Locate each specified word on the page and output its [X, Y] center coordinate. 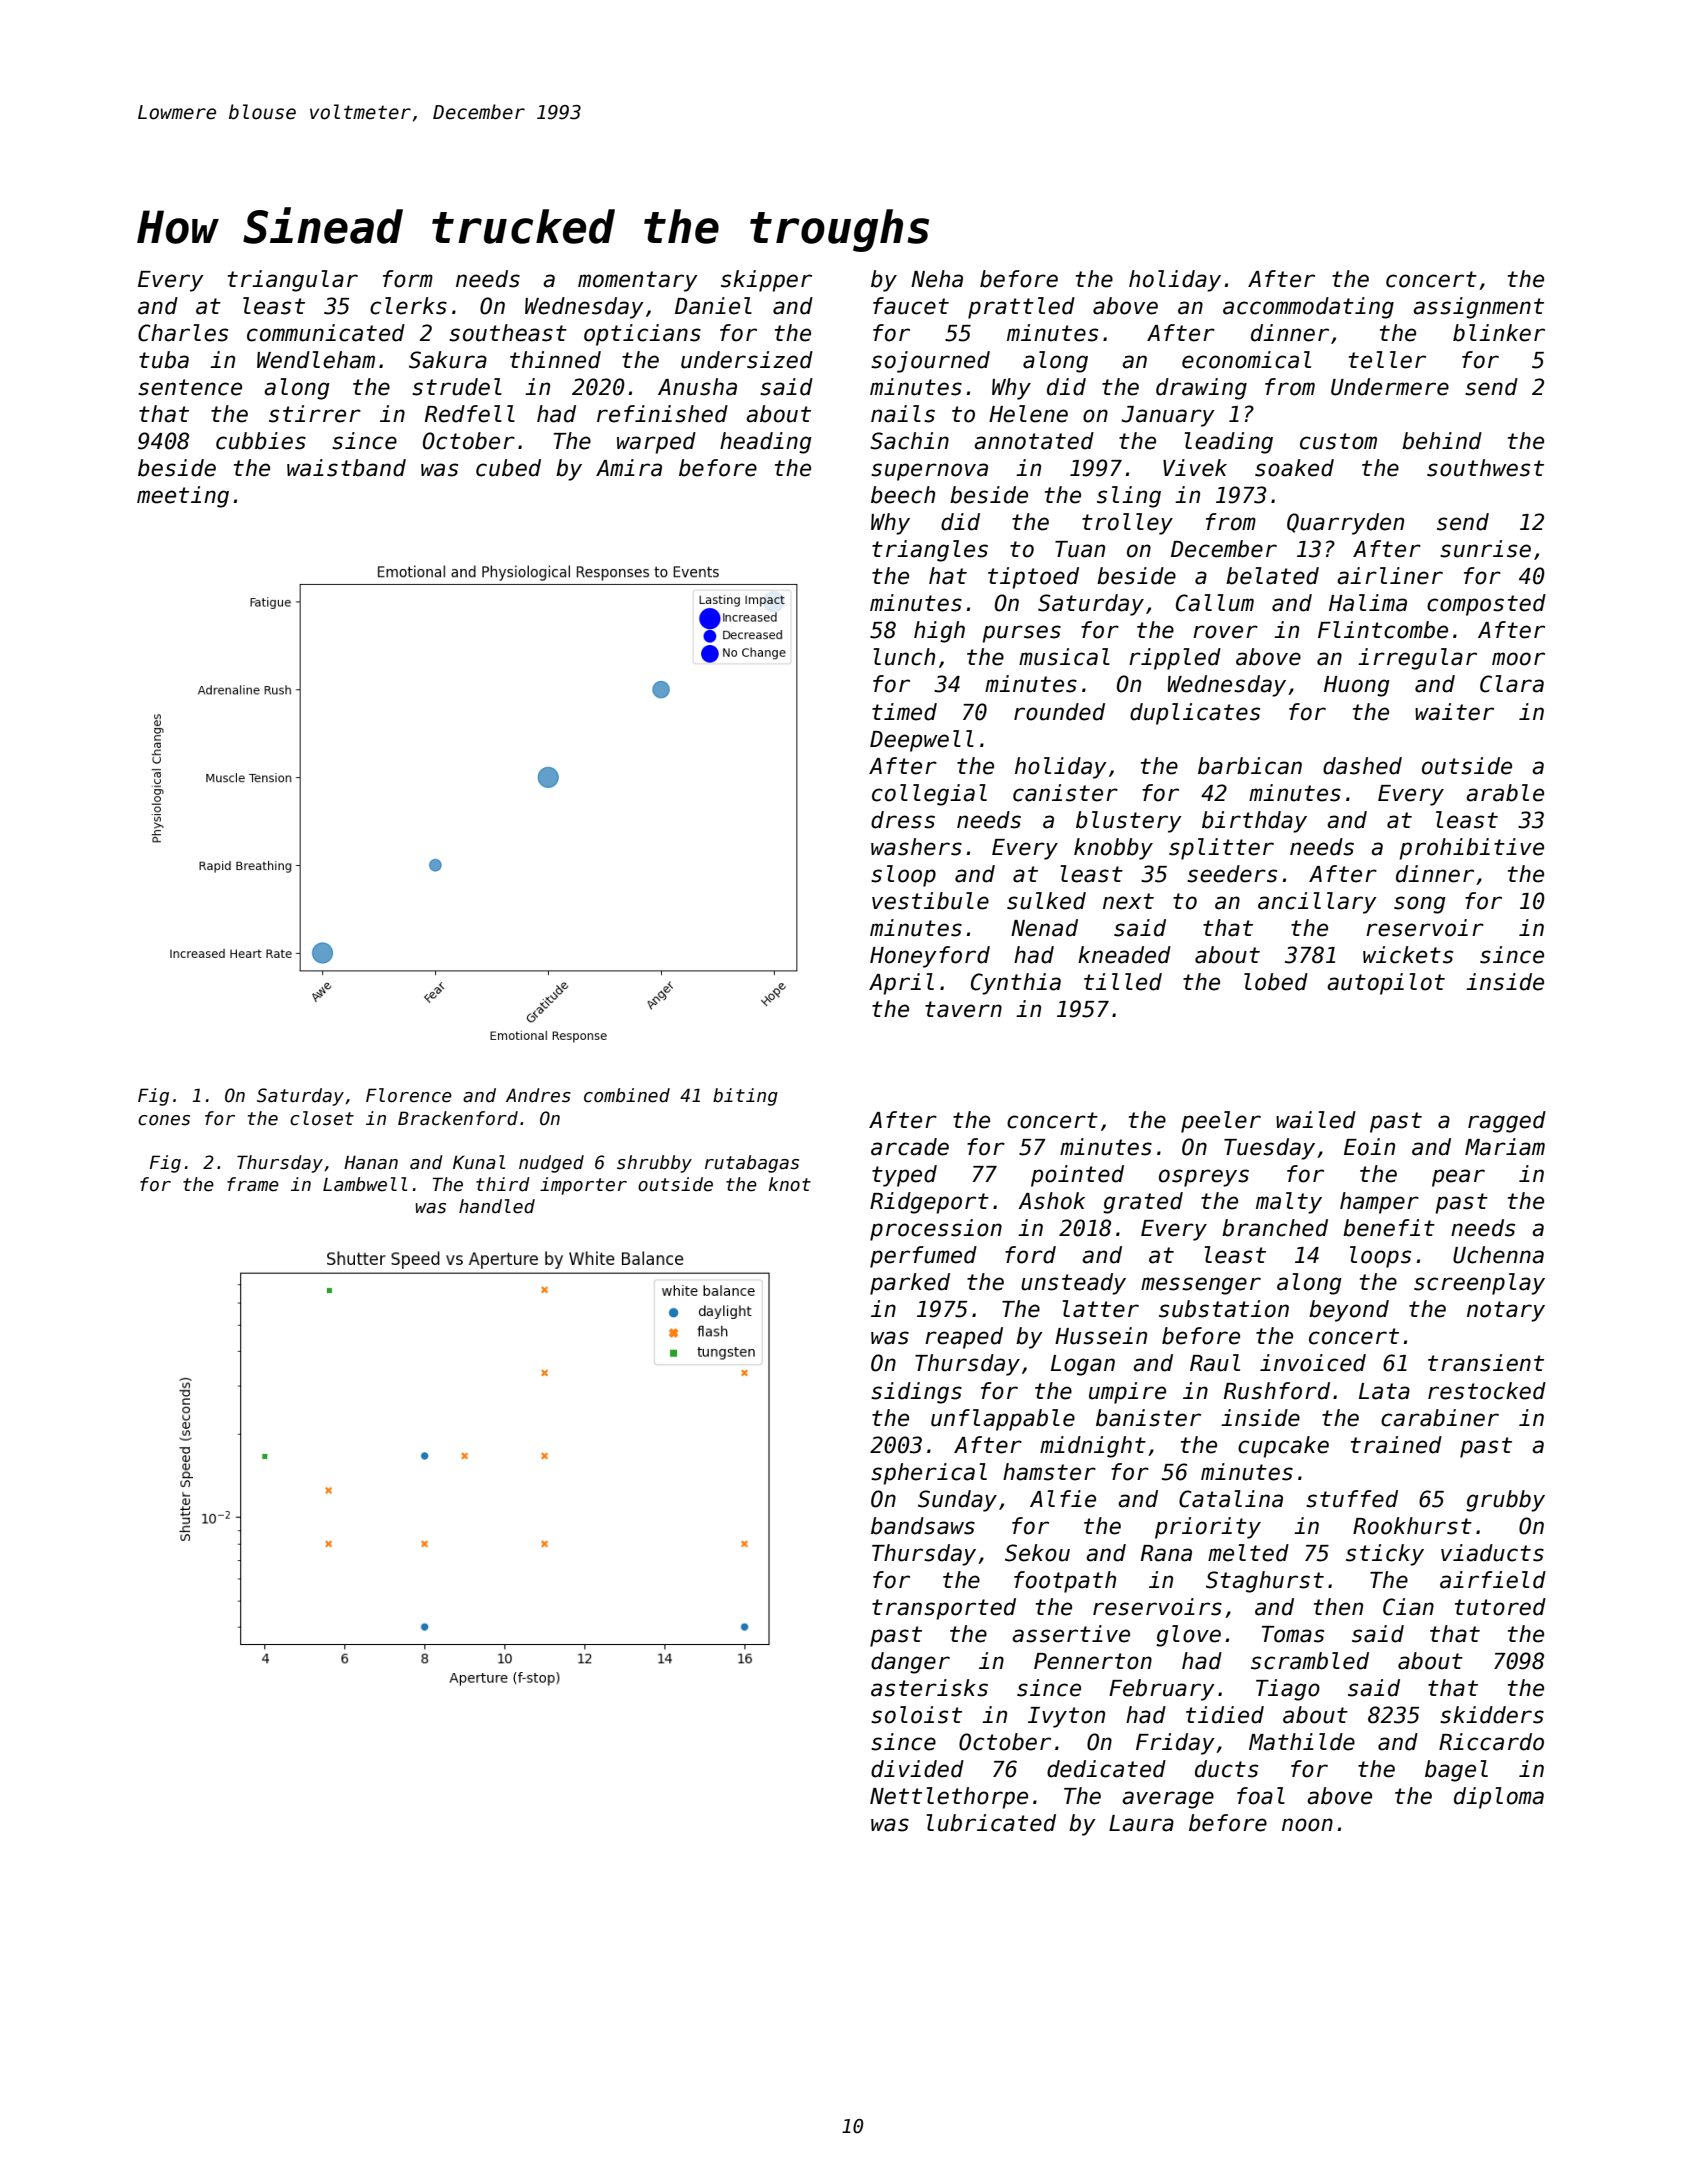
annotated [1034, 441]
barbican [1250, 766]
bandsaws [923, 1526]
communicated [326, 333]
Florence [409, 1095]
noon [1307, 1825]
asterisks [929, 1688]
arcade [910, 1147]
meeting [183, 497]
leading [1228, 443]
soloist [916, 1715]
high [939, 632]
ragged [1507, 1122]
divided [917, 1769]
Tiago [1288, 1690]
